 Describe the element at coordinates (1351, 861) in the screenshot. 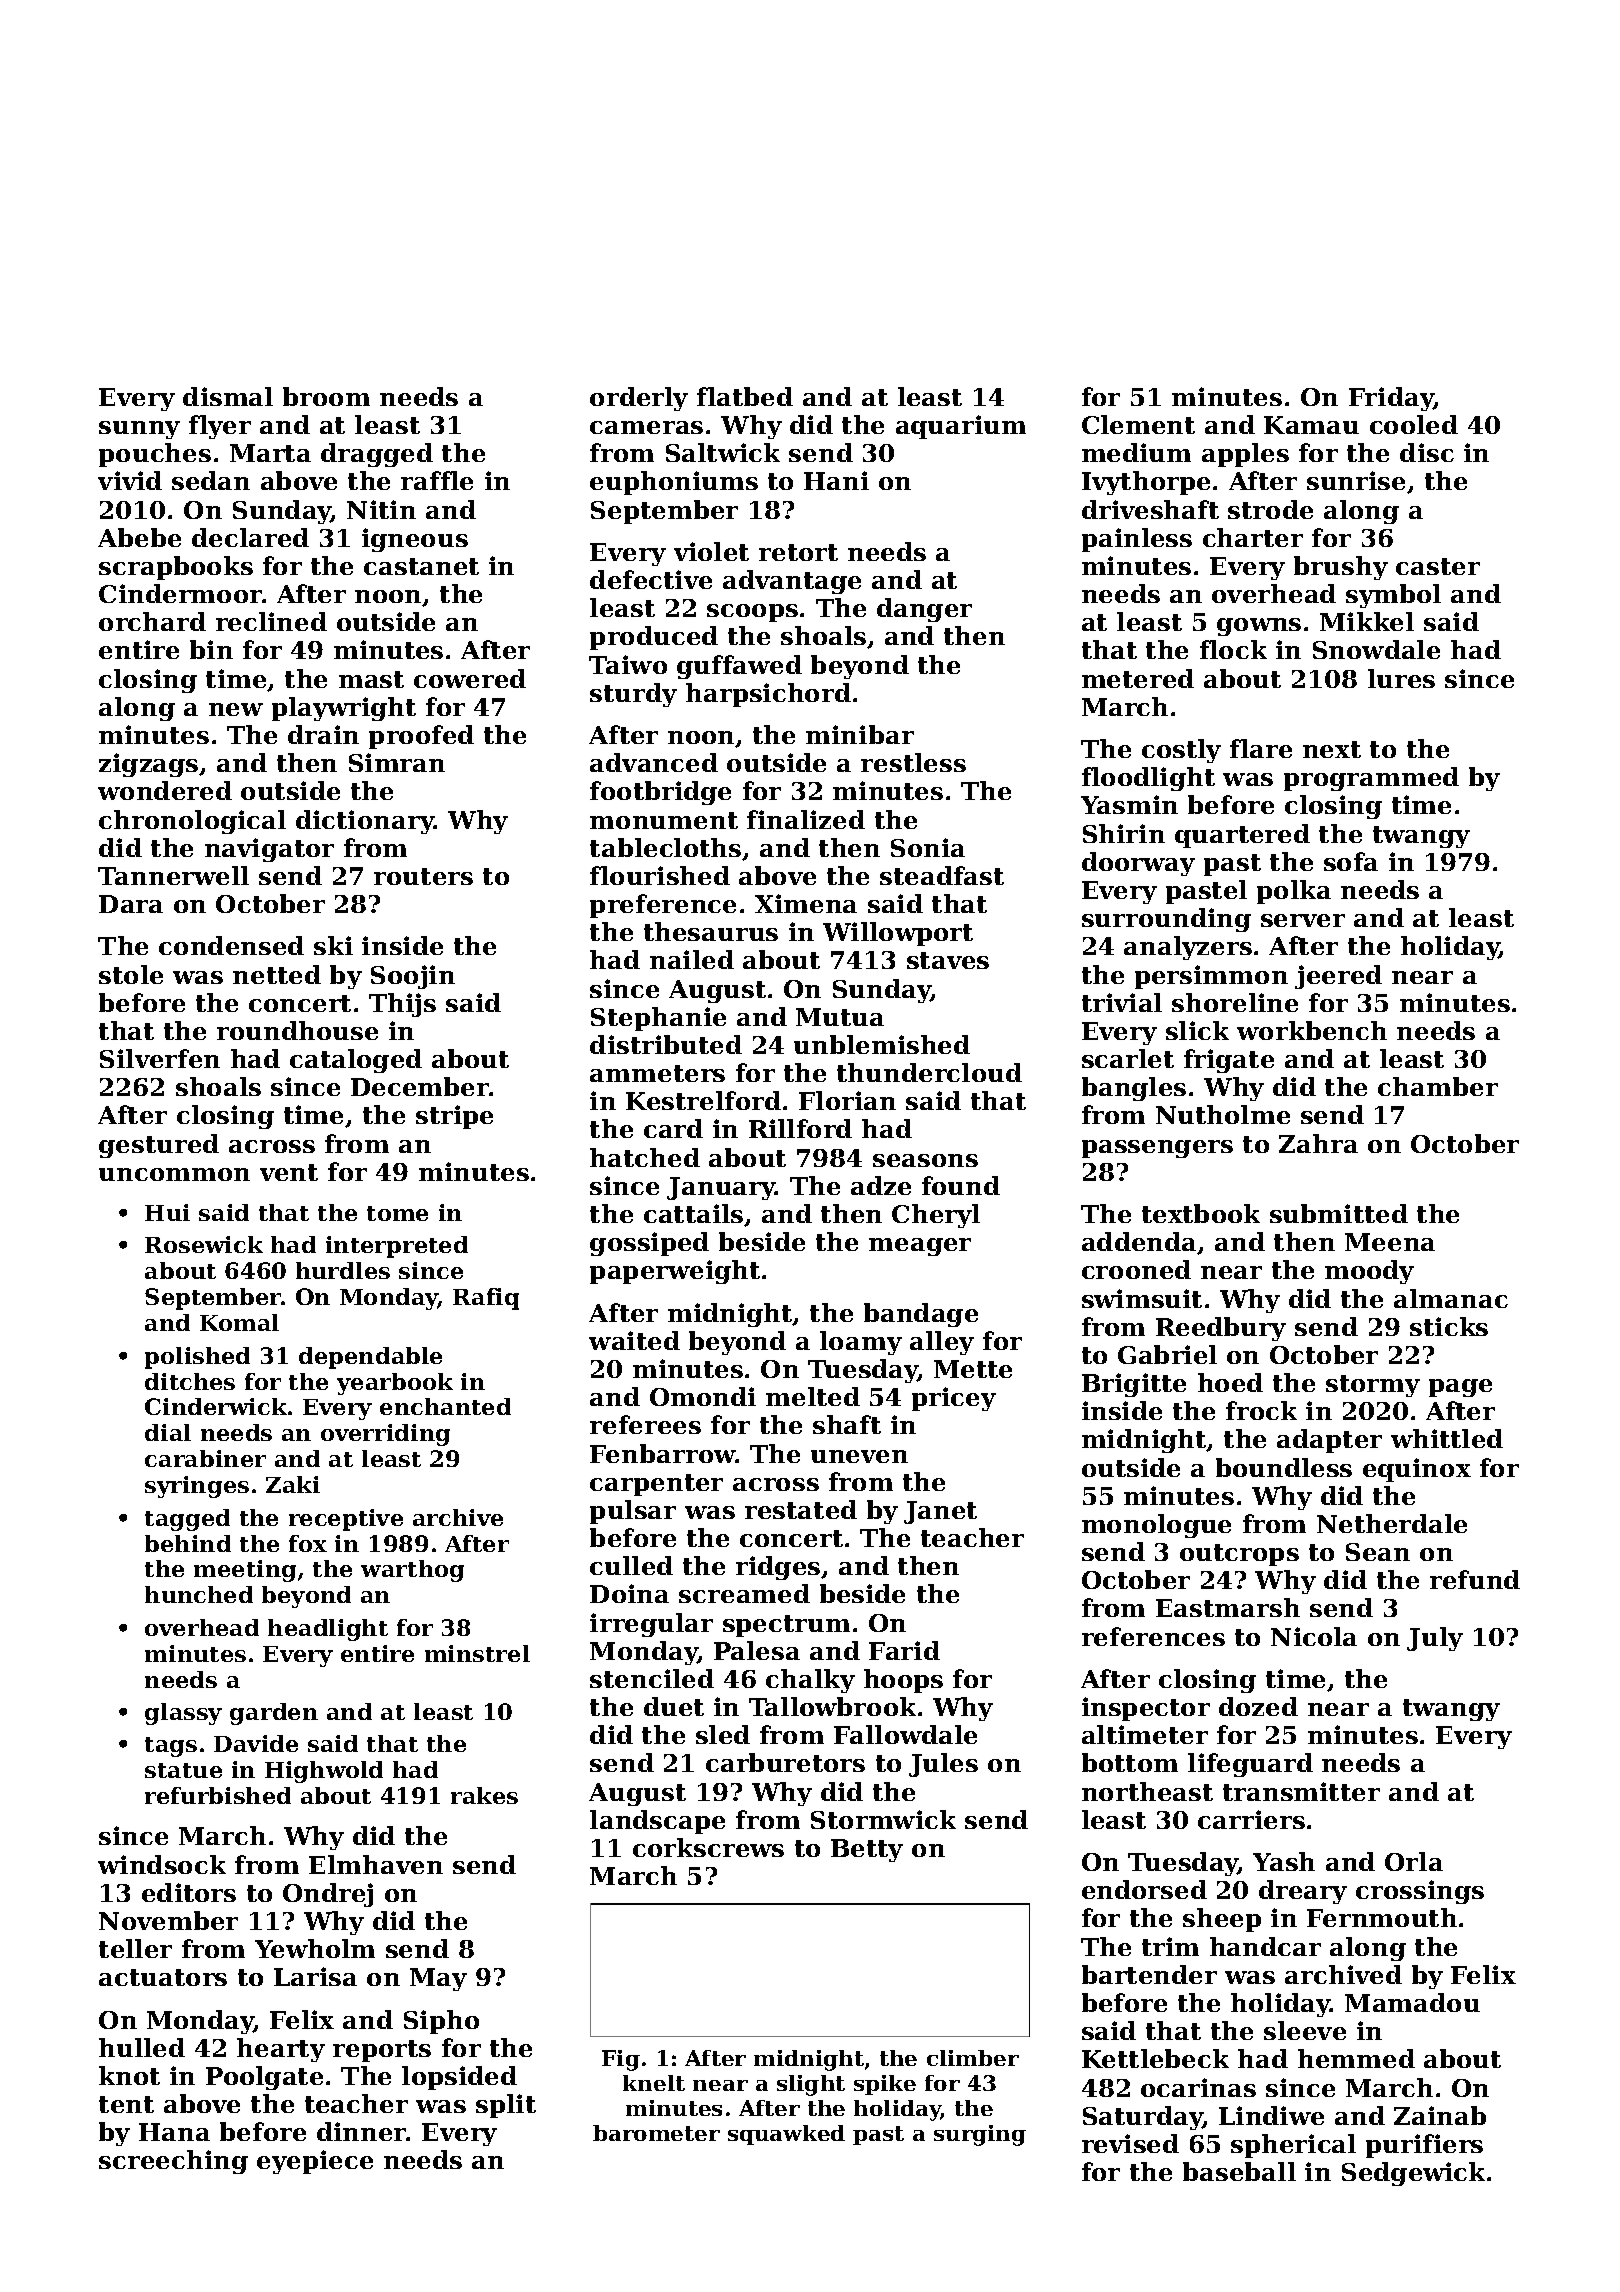

I see `sofa` at that location.
